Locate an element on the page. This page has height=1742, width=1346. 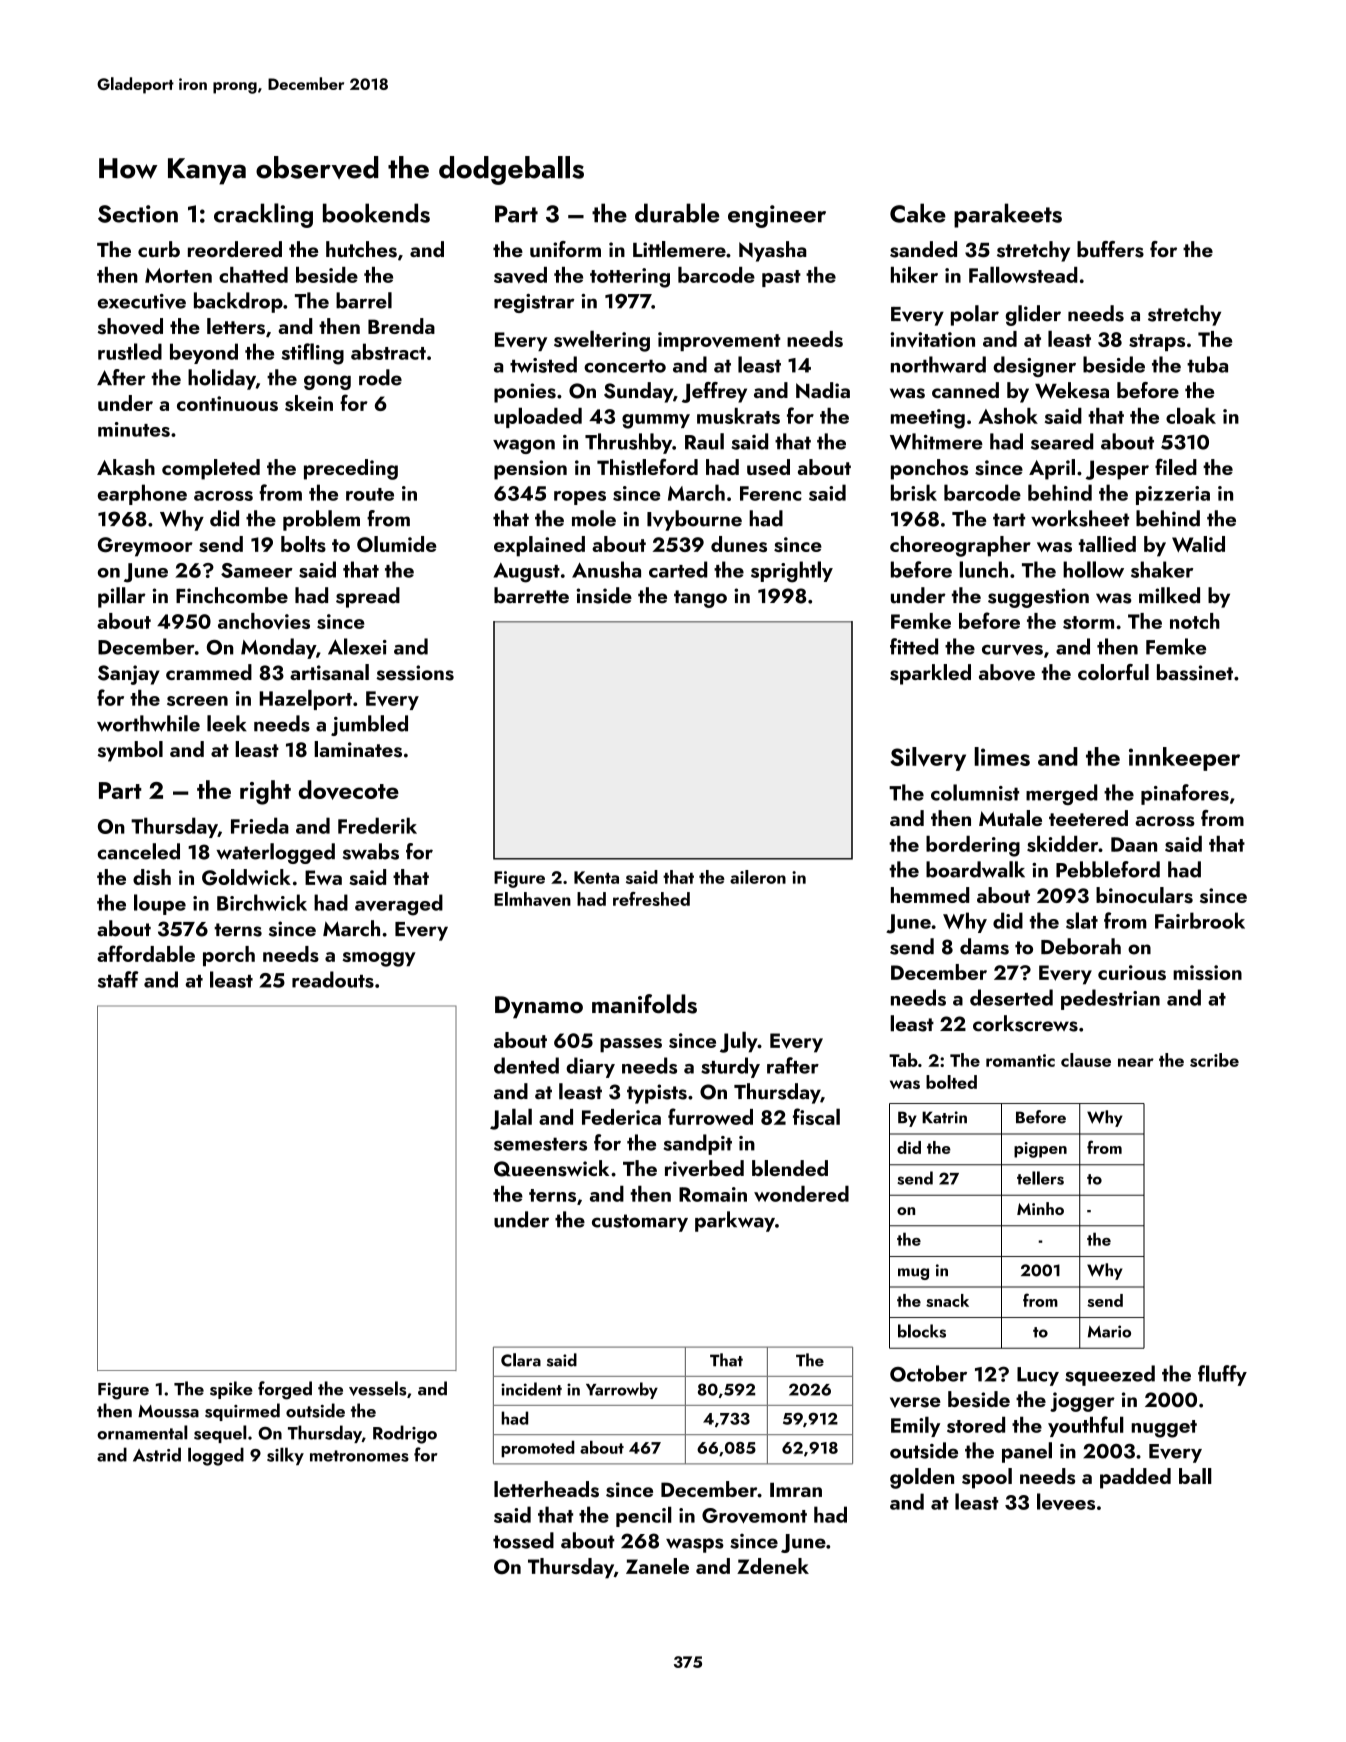
deserted is located at coordinates (1011, 997).
